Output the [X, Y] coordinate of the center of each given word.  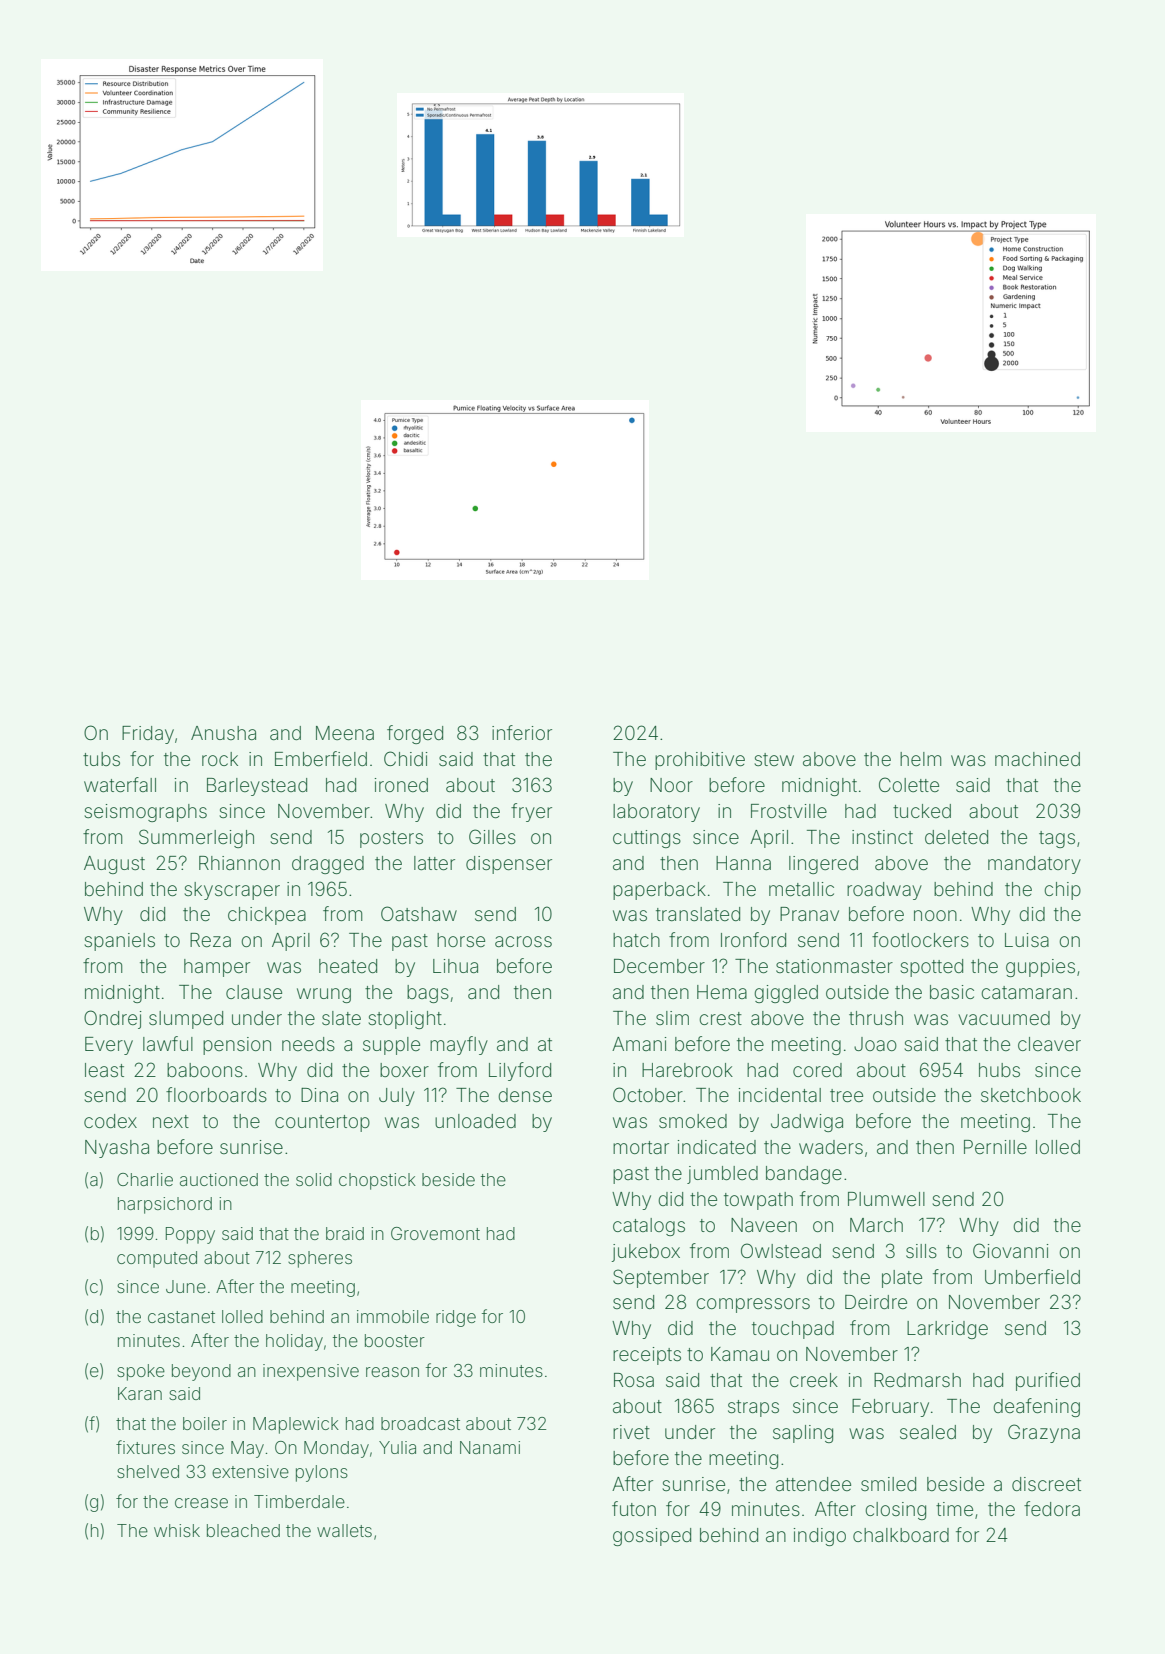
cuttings [647, 839]
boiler [205, 1423]
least [104, 1070]
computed [157, 1259]
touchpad [793, 1330]
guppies [1040, 968]
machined [1037, 759]
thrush [876, 1018]
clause [254, 992]
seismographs [145, 813]
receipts [647, 1356]
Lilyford [520, 1071]
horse [461, 940]
